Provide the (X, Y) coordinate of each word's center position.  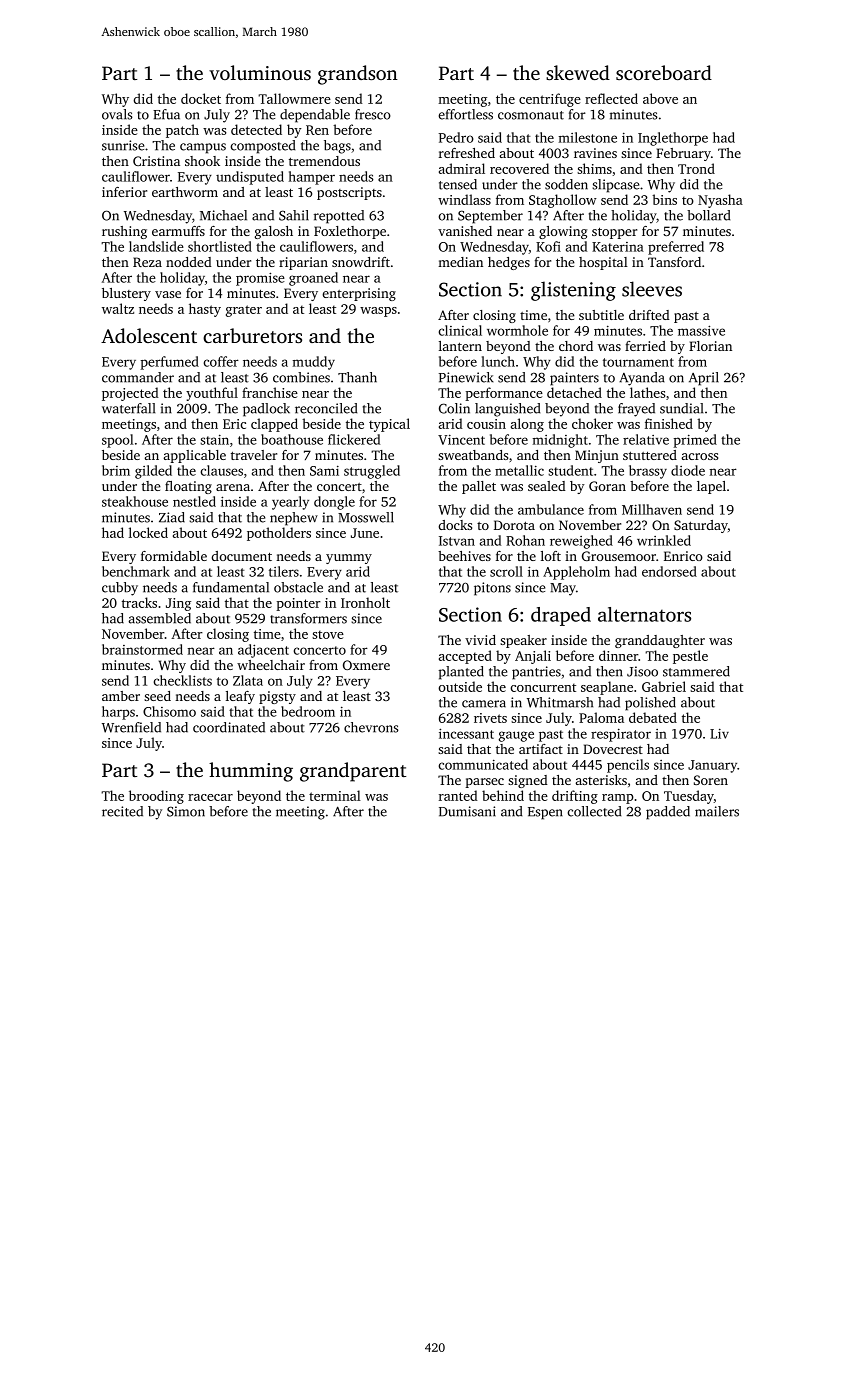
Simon (186, 811)
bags (337, 147)
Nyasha (720, 201)
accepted (465, 657)
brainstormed (142, 649)
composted (263, 147)
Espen (545, 813)
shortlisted (220, 246)
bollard (708, 215)
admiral (462, 168)
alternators (644, 614)
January (713, 766)
